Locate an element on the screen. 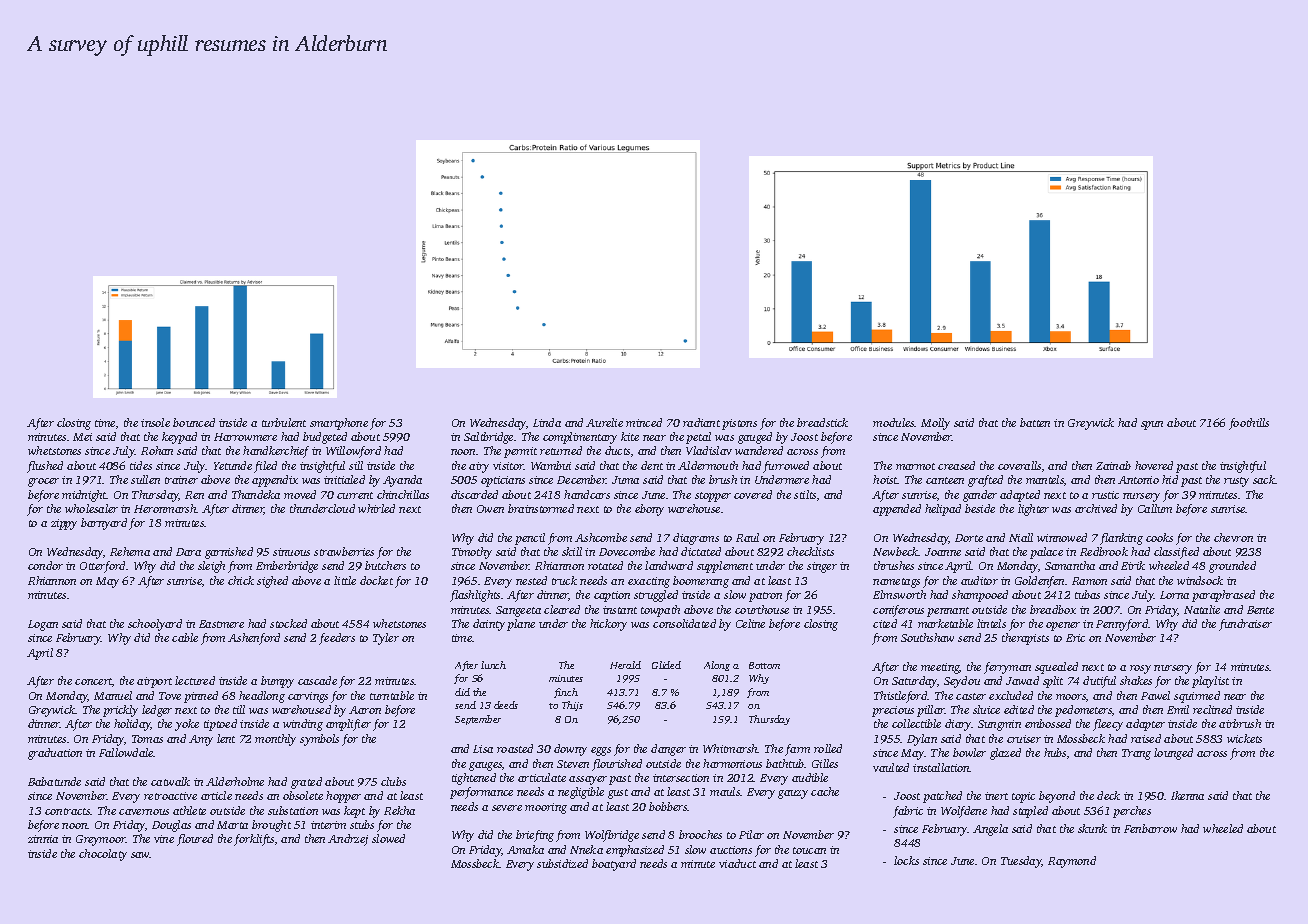 This screenshot has width=1308, height=924. grocer is located at coordinates (43, 482).
